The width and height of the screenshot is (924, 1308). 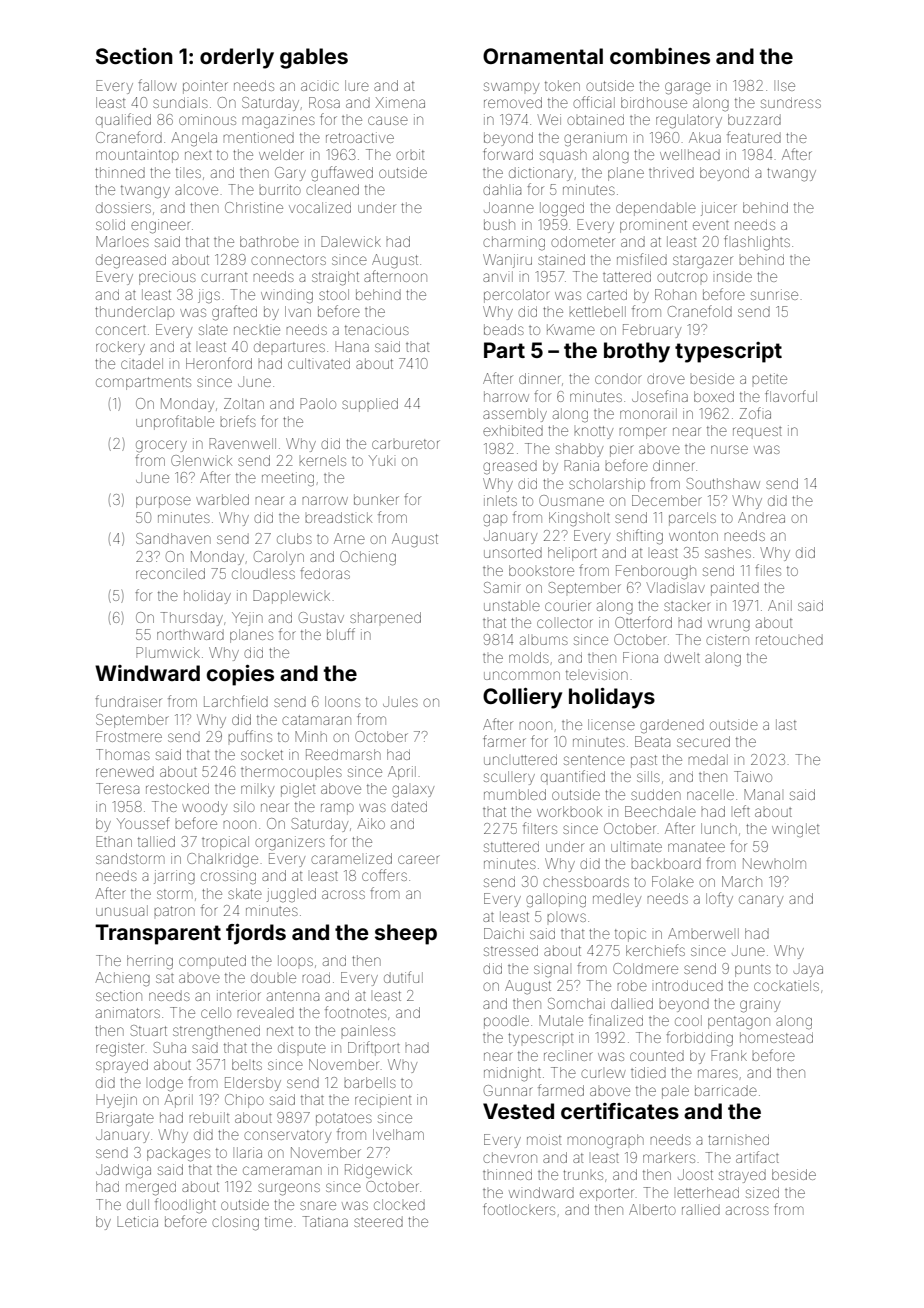 I want to click on Ornamental, so click(x=543, y=56).
